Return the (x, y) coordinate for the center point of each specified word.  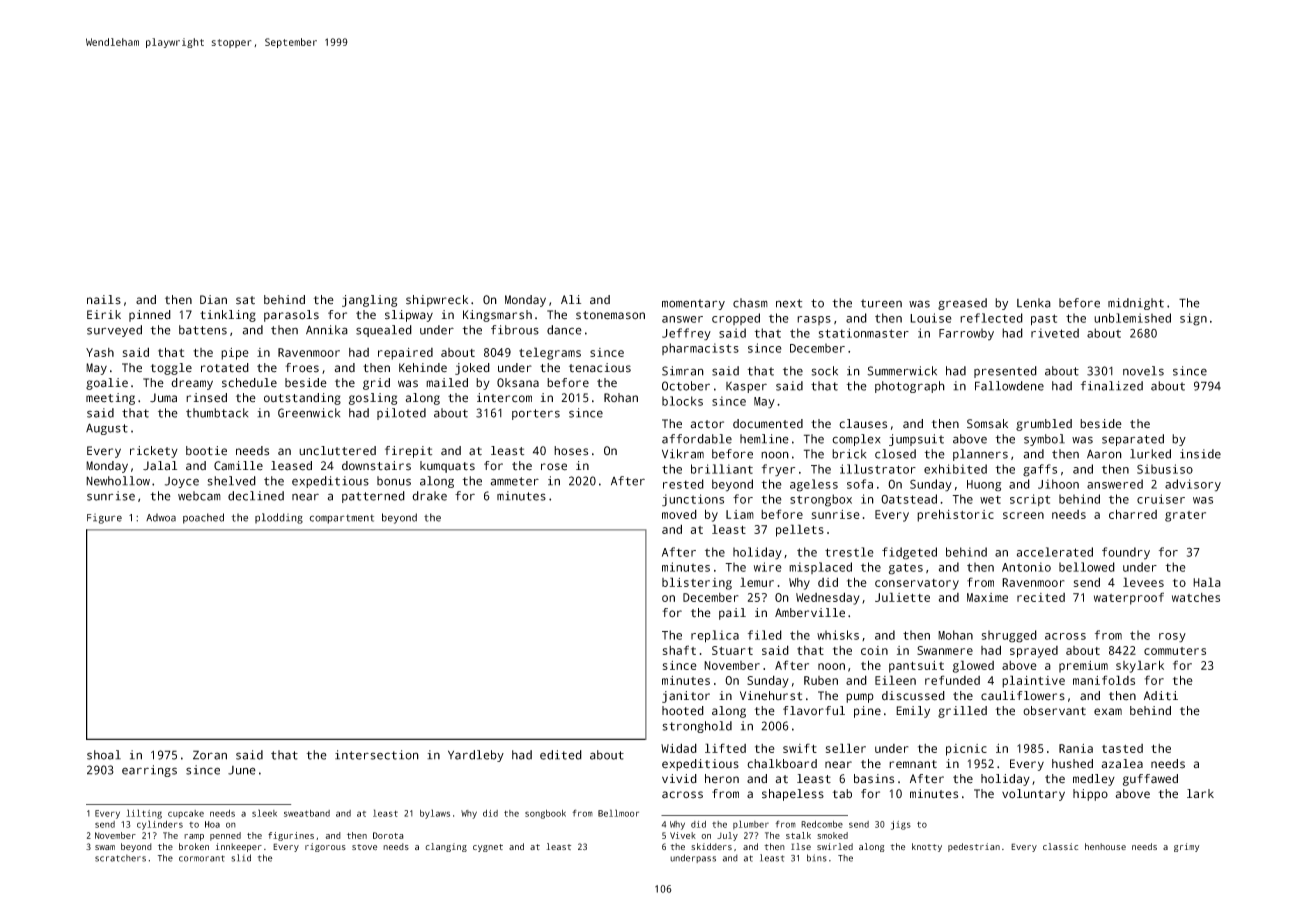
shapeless (793, 795)
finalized (1112, 386)
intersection (377, 755)
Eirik (104, 314)
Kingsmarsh (497, 316)
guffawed (1150, 780)
